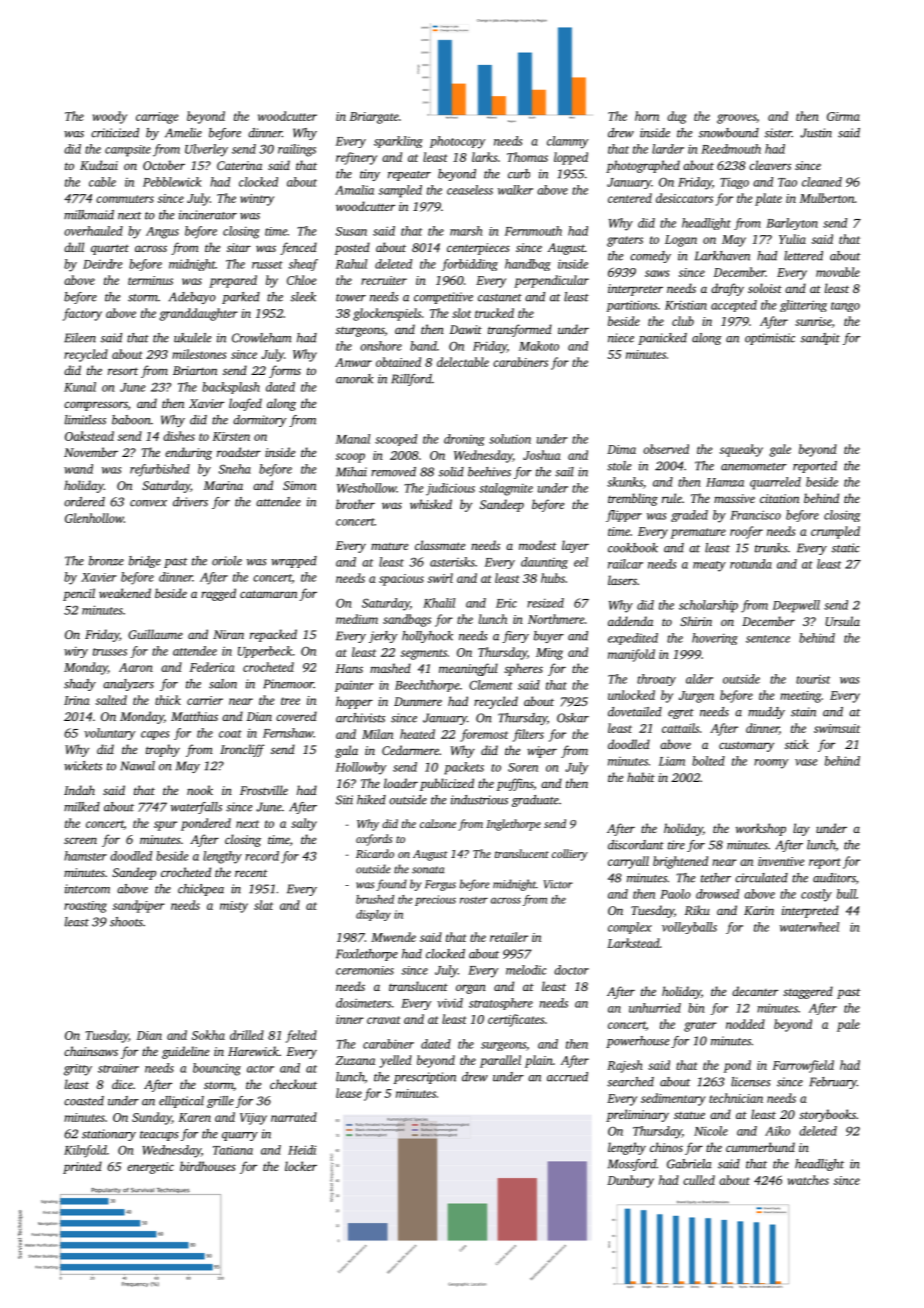  Describe the element at coordinates (630, 1181) in the screenshot. I see `Dunbury` at that location.
